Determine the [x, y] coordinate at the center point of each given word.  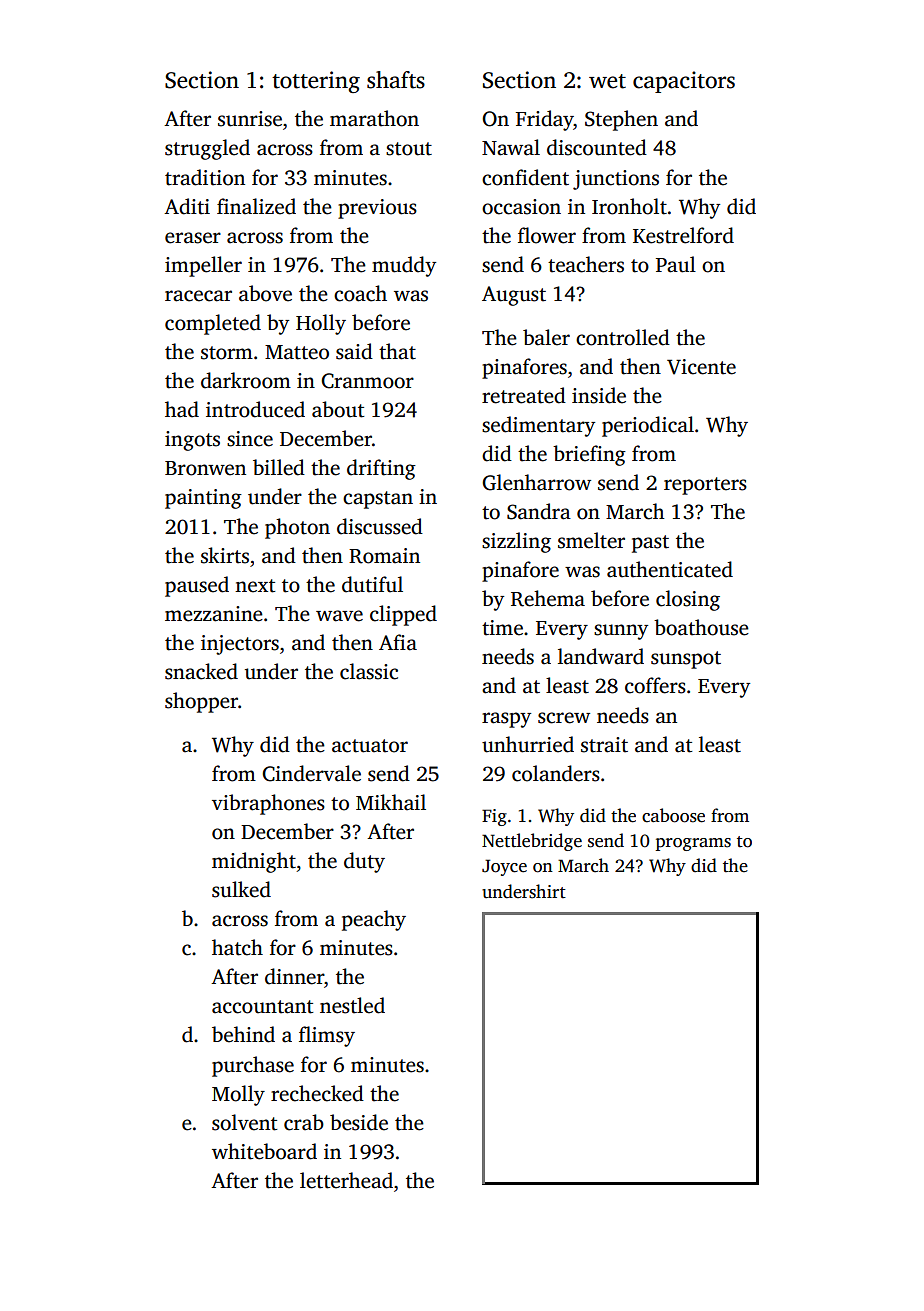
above [265, 293]
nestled [352, 1005]
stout [409, 149]
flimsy [327, 1036]
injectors [240, 645]
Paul [676, 264]
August [514, 296]
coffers [655, 685]
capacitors [684, 82]
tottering [316, 82]
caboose [673, 815]
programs [693, 844]
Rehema [548, 598]
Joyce [504, 867]
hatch [237, 947]
